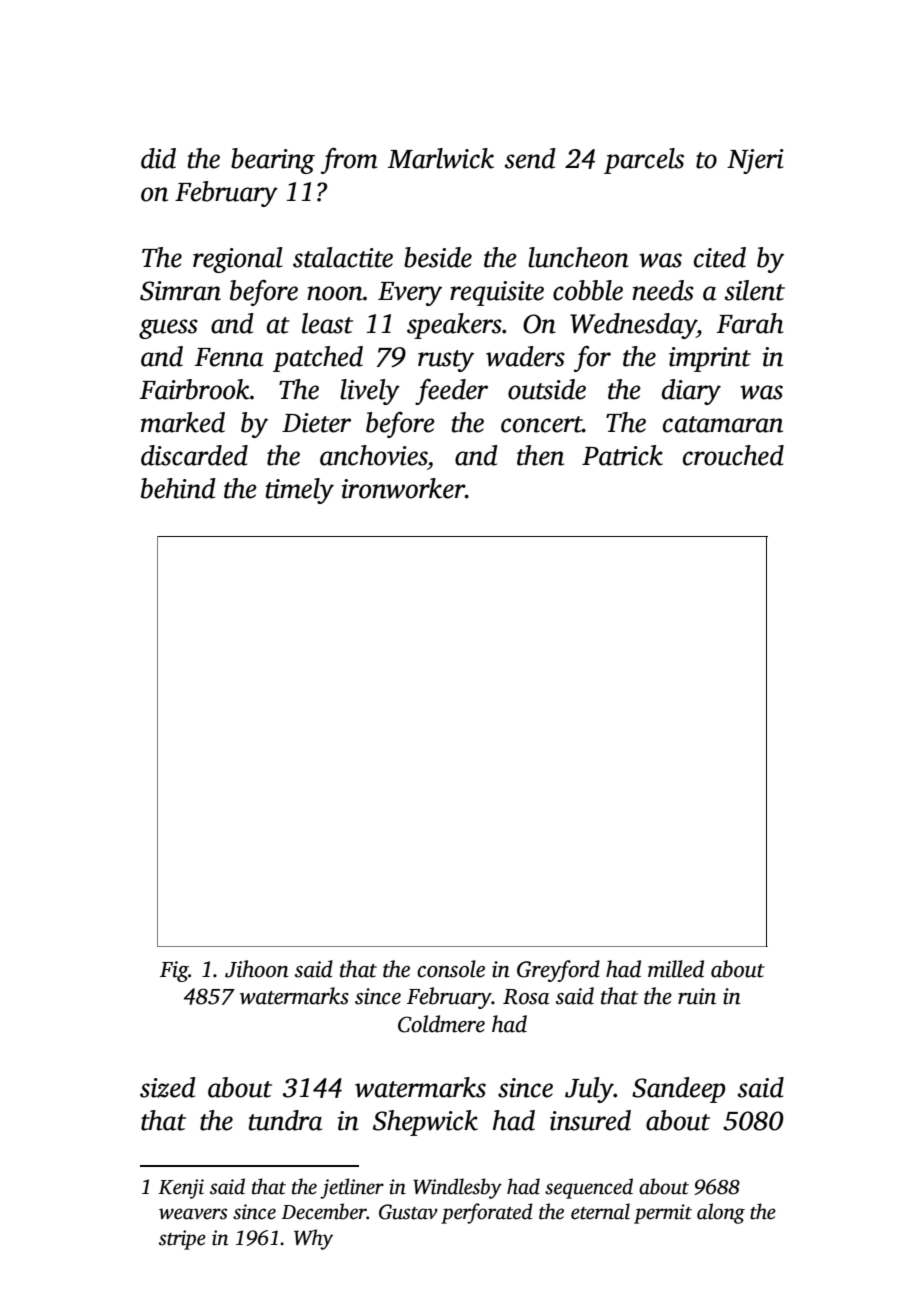 The image size is (924, 1311). I want to click on concert, so click(542, 424).
